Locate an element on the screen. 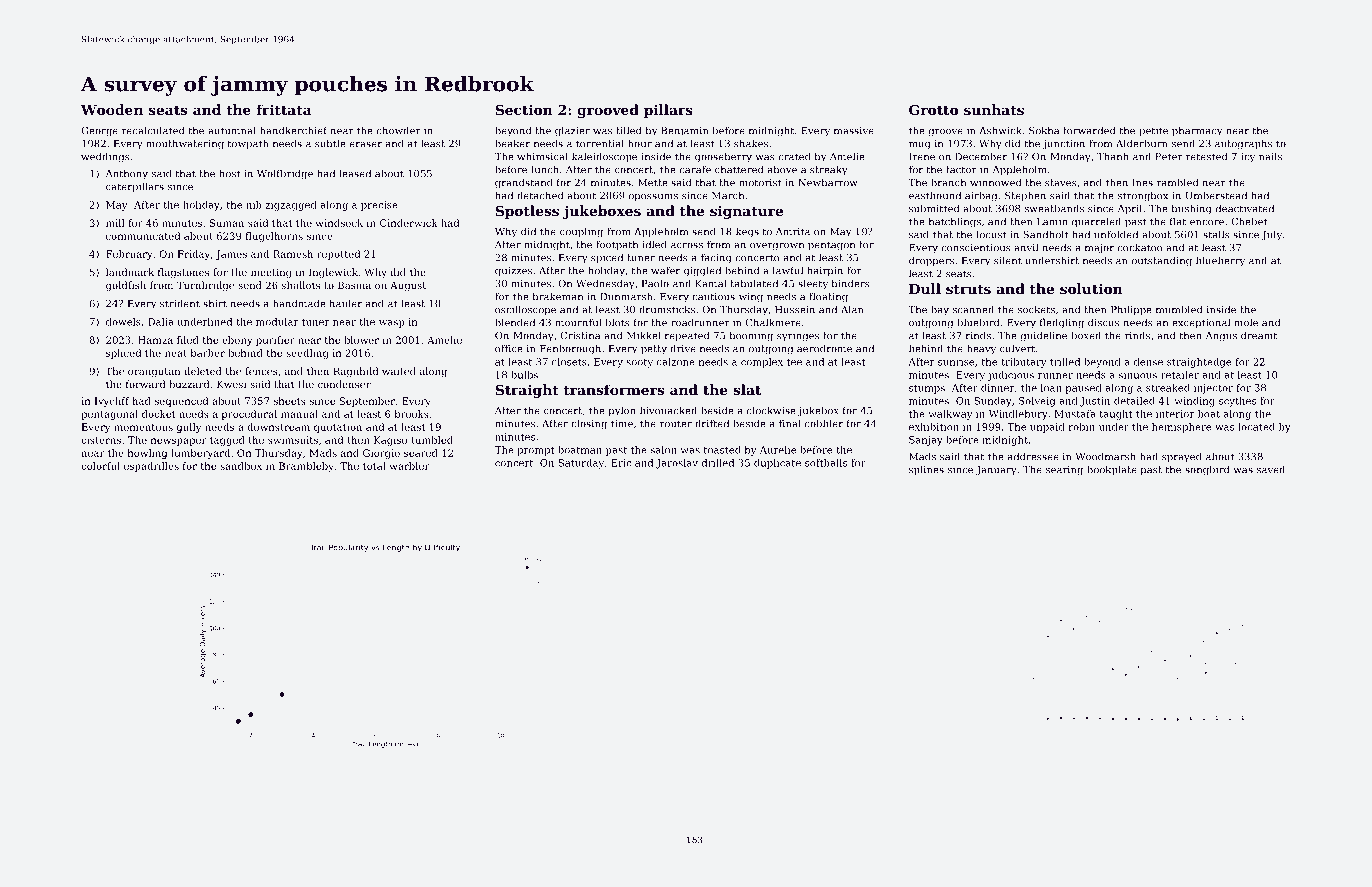 This screenshot has width=1372, height=887. spiced is located at coordinates (607, 258).
